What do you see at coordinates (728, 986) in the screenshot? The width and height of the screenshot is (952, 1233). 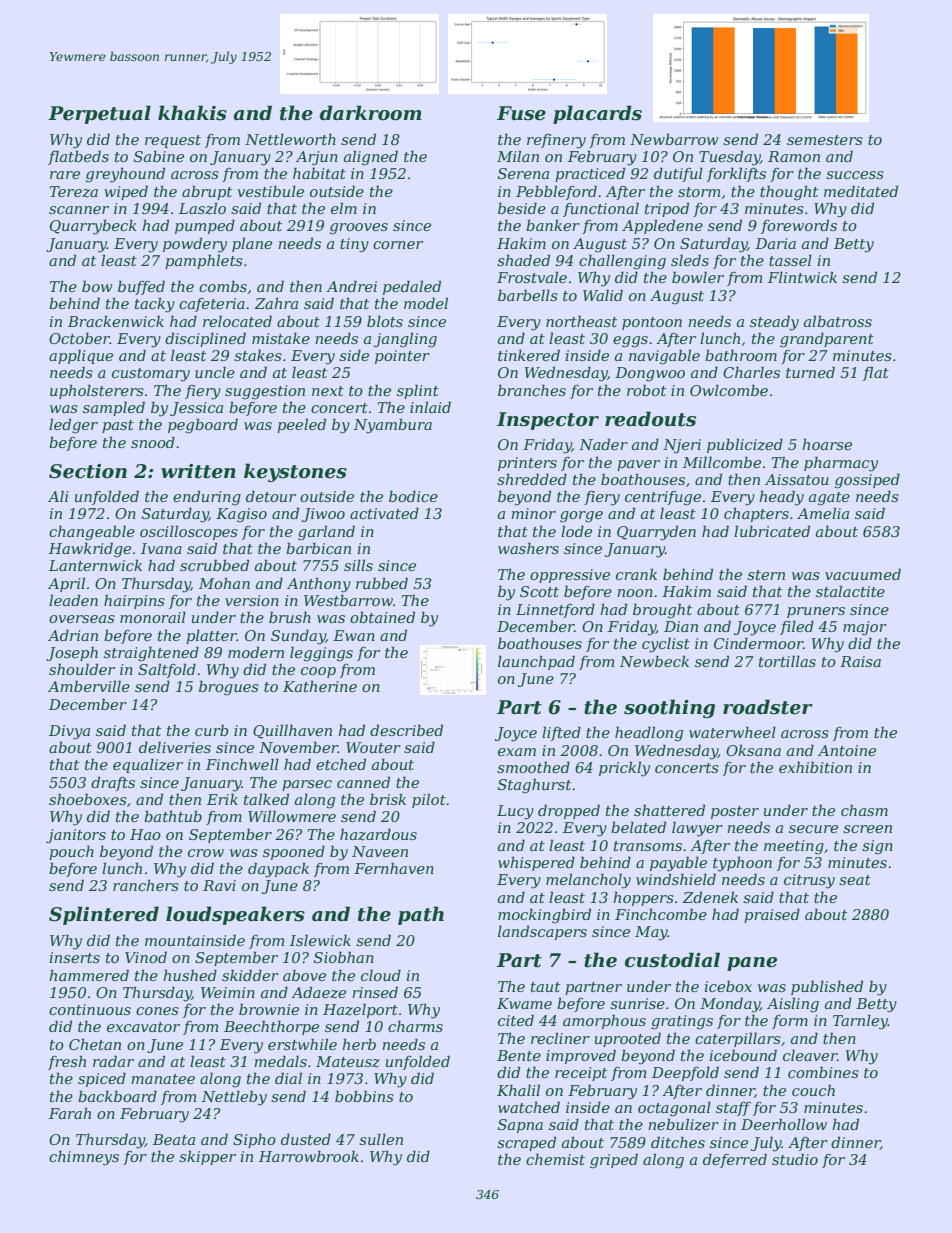 I see `icebox` at bounding box center [728, 986].
